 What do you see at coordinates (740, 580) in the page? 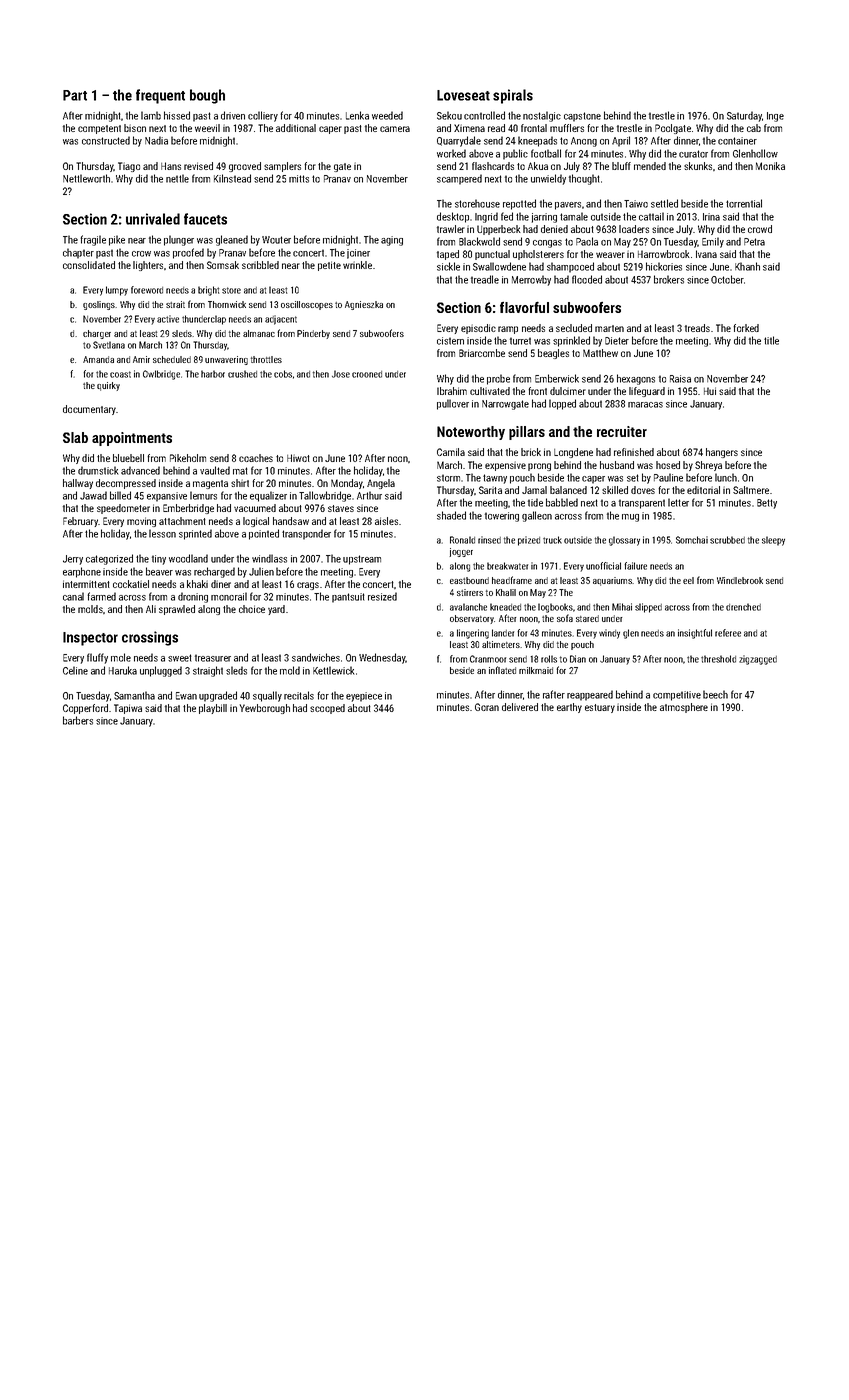
I see `Windlebrook` at bounding box center [740, 580].
